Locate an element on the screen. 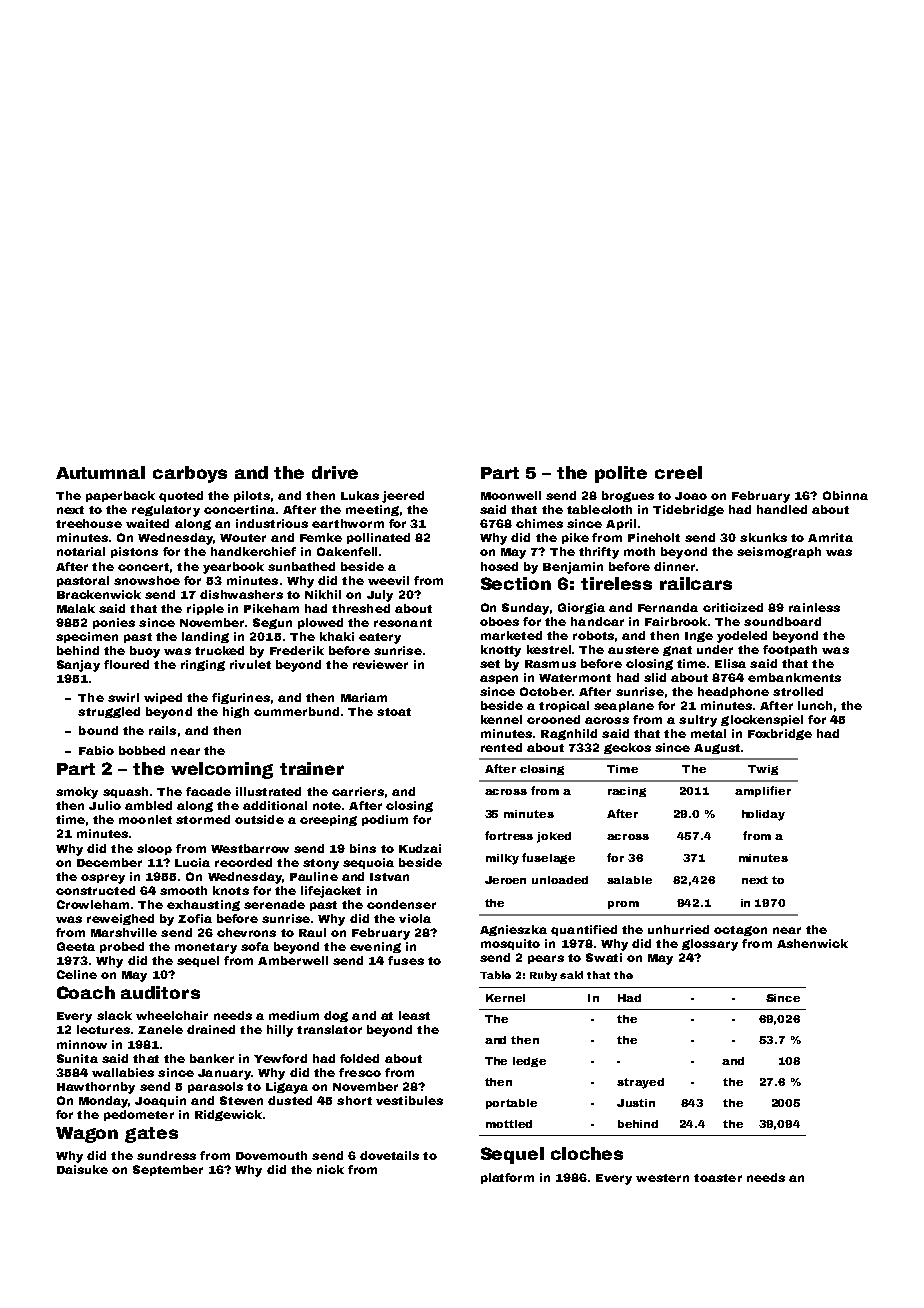  Fabio is located at coordinates (96, 750).
